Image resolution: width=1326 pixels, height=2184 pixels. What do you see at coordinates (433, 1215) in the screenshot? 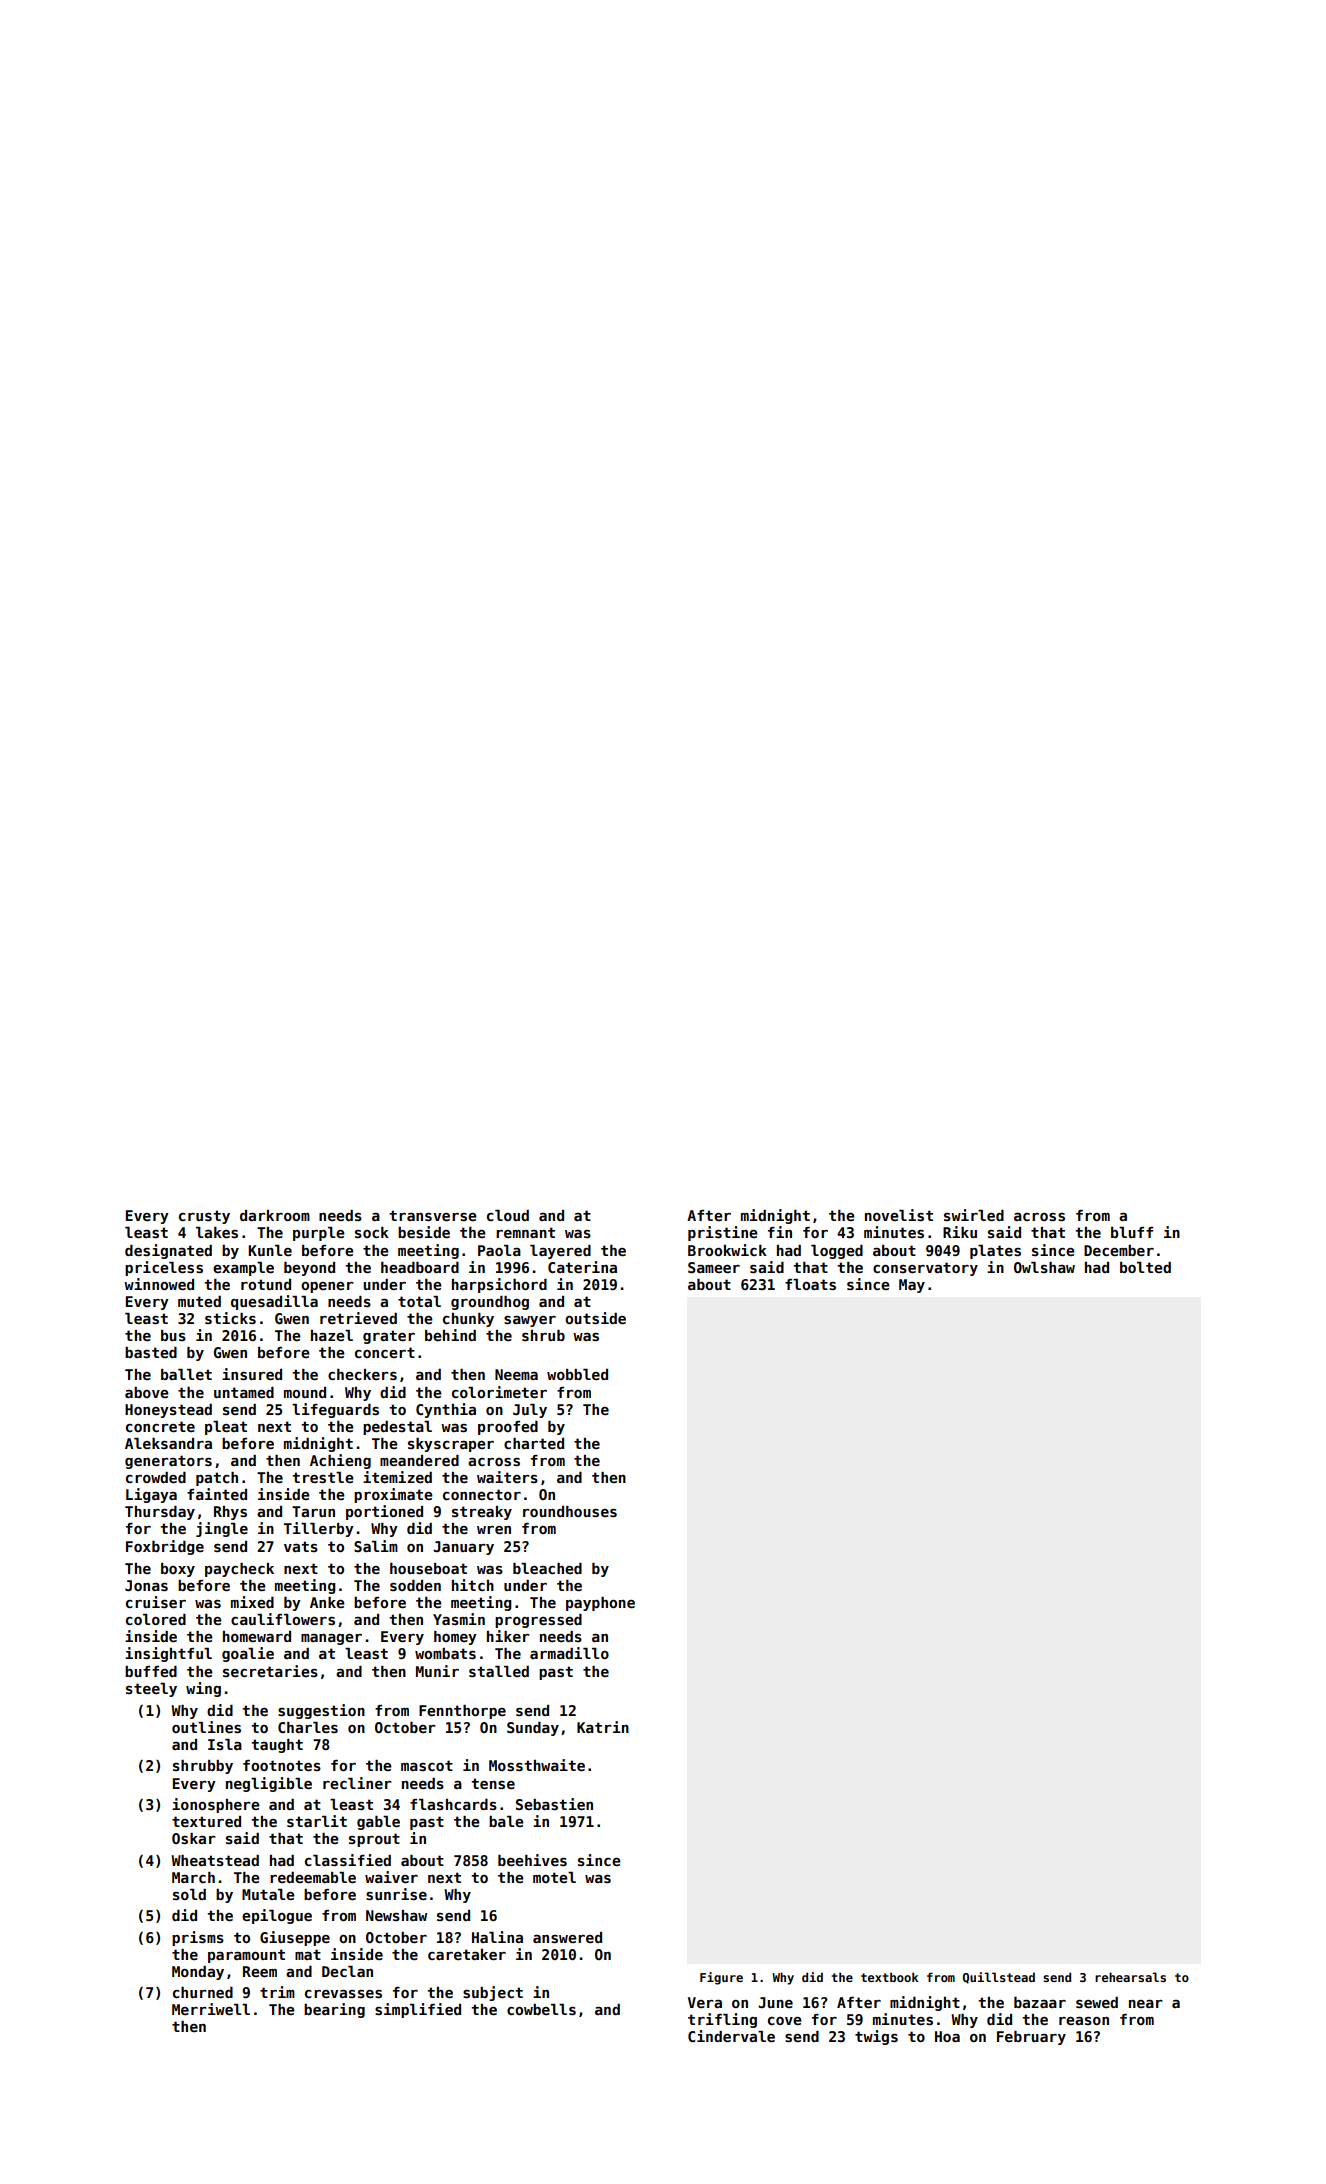
I see `transverse` at bounding box center [433, 1215].
